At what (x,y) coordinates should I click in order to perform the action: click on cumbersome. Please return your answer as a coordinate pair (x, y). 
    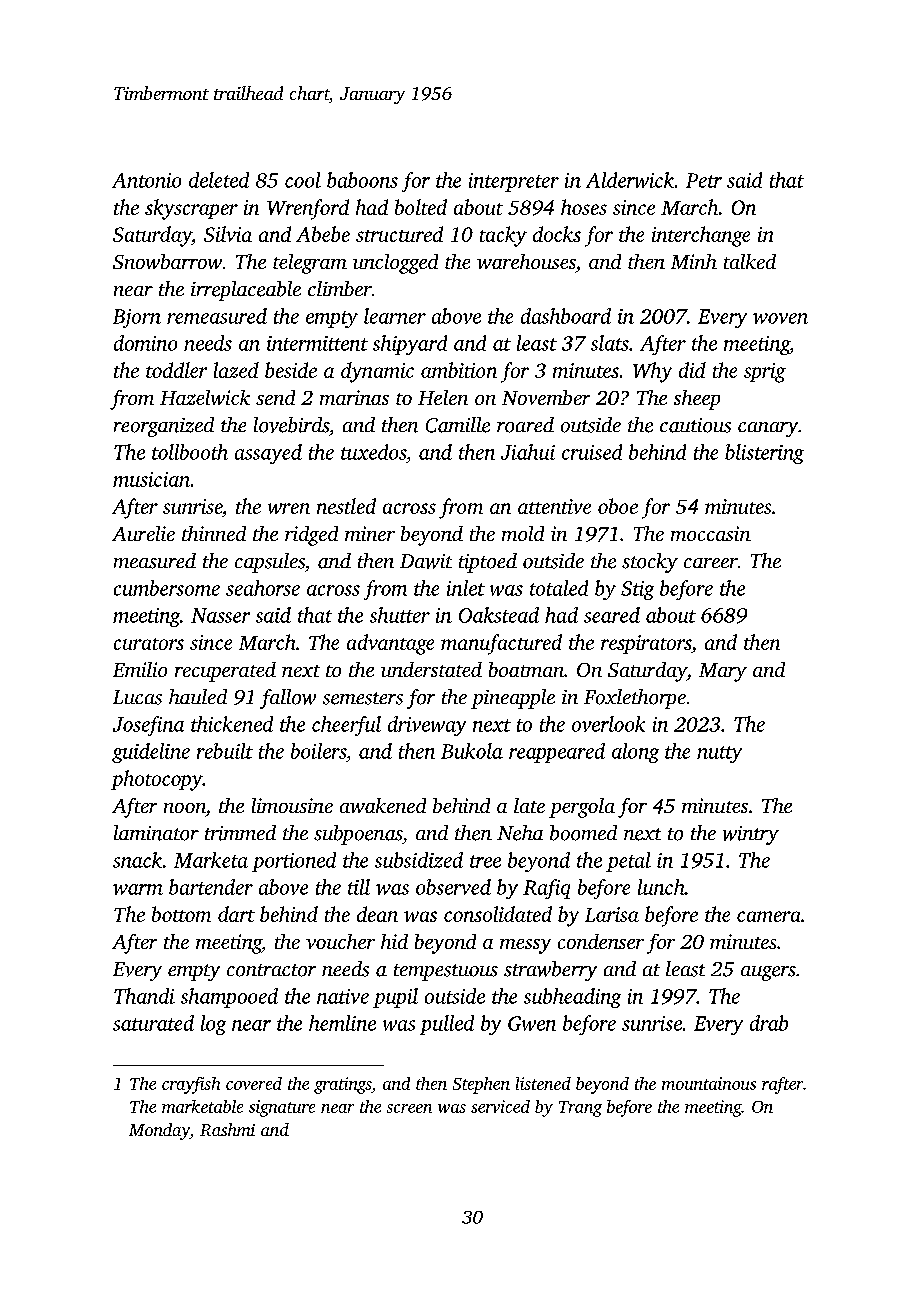
    Looking at the image, I should click on (167, 588).
